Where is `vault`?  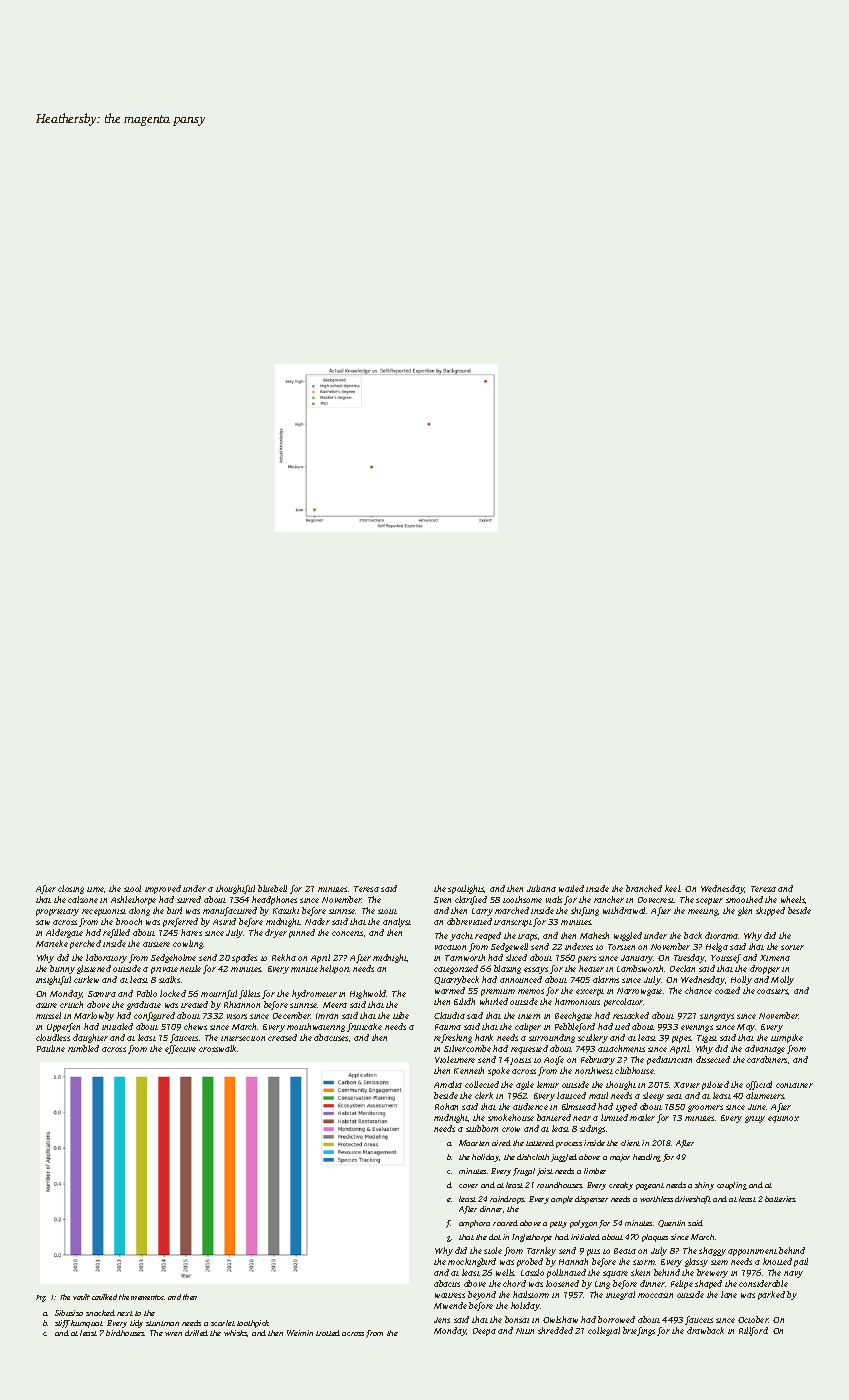 vault is located at coordinates (81, 1297).
